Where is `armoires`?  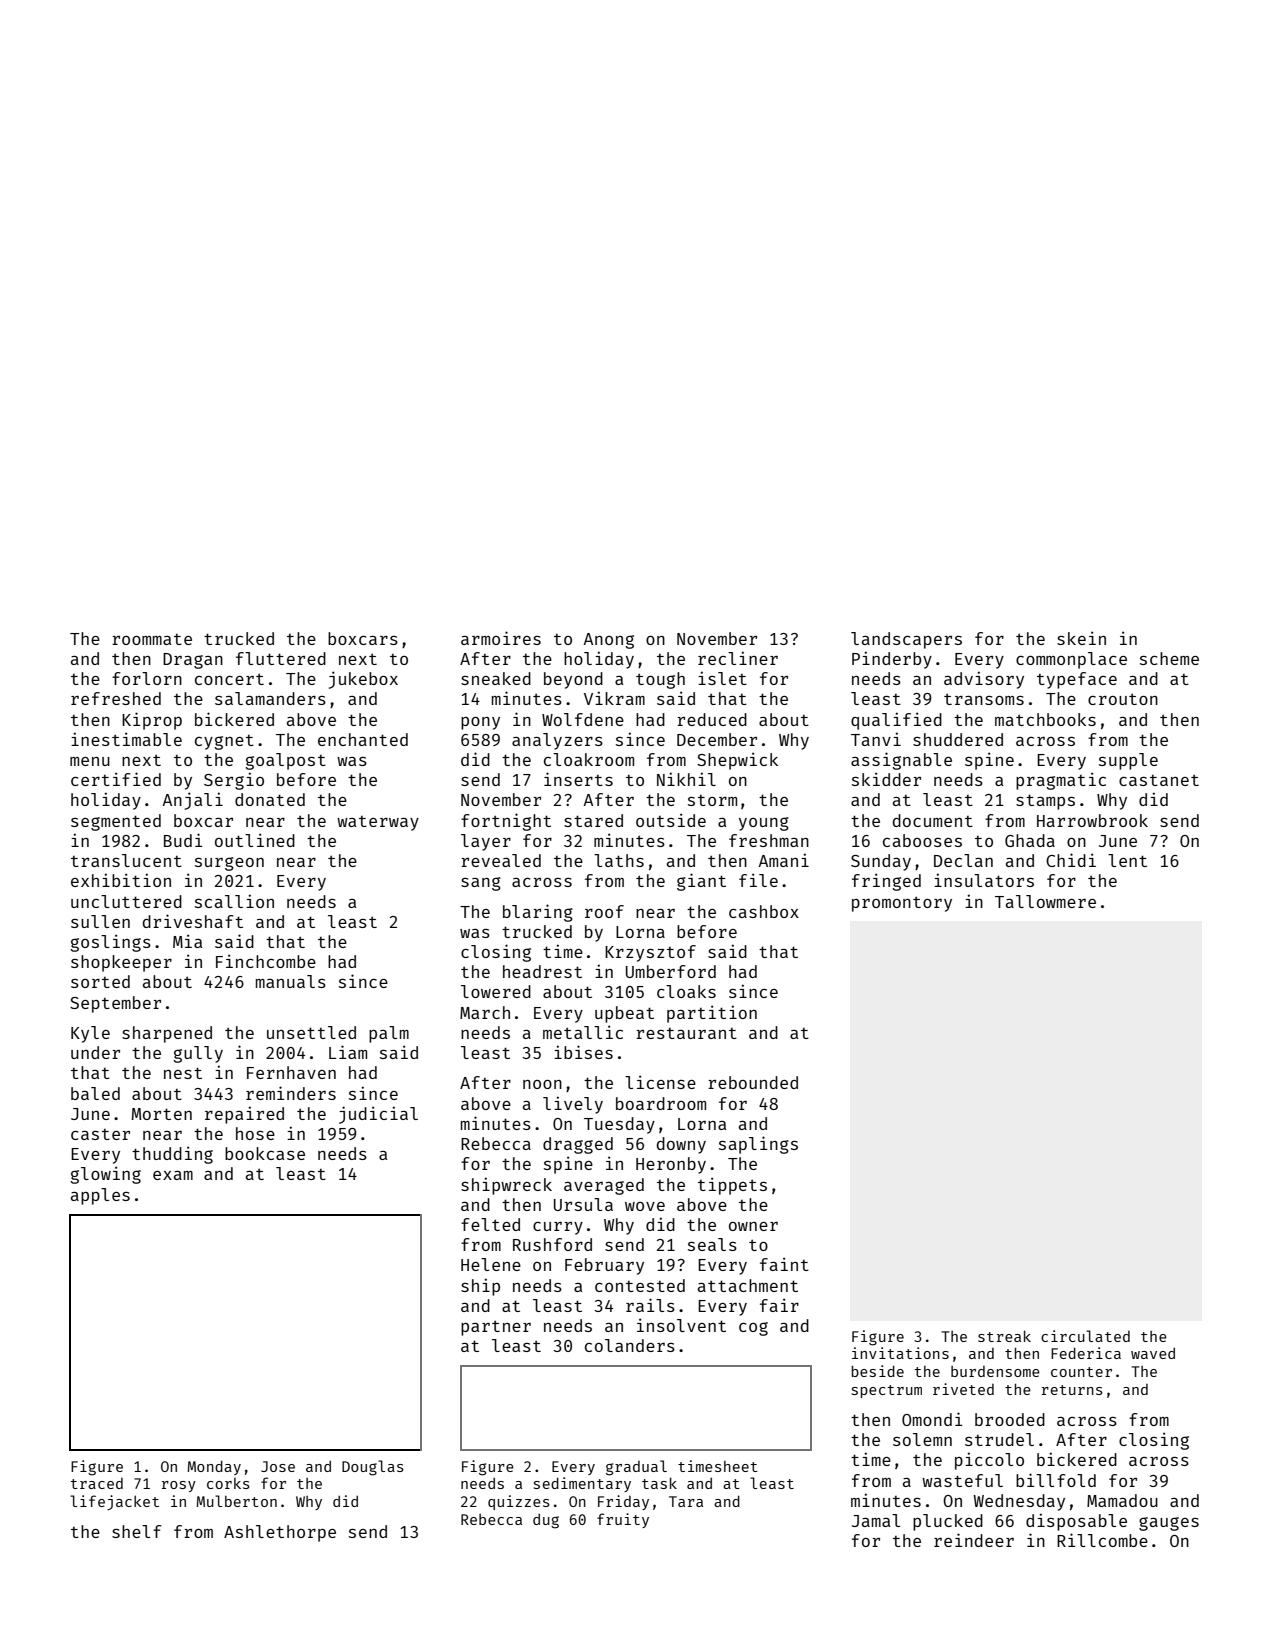 armoires is located at coordinates (501, 638).
